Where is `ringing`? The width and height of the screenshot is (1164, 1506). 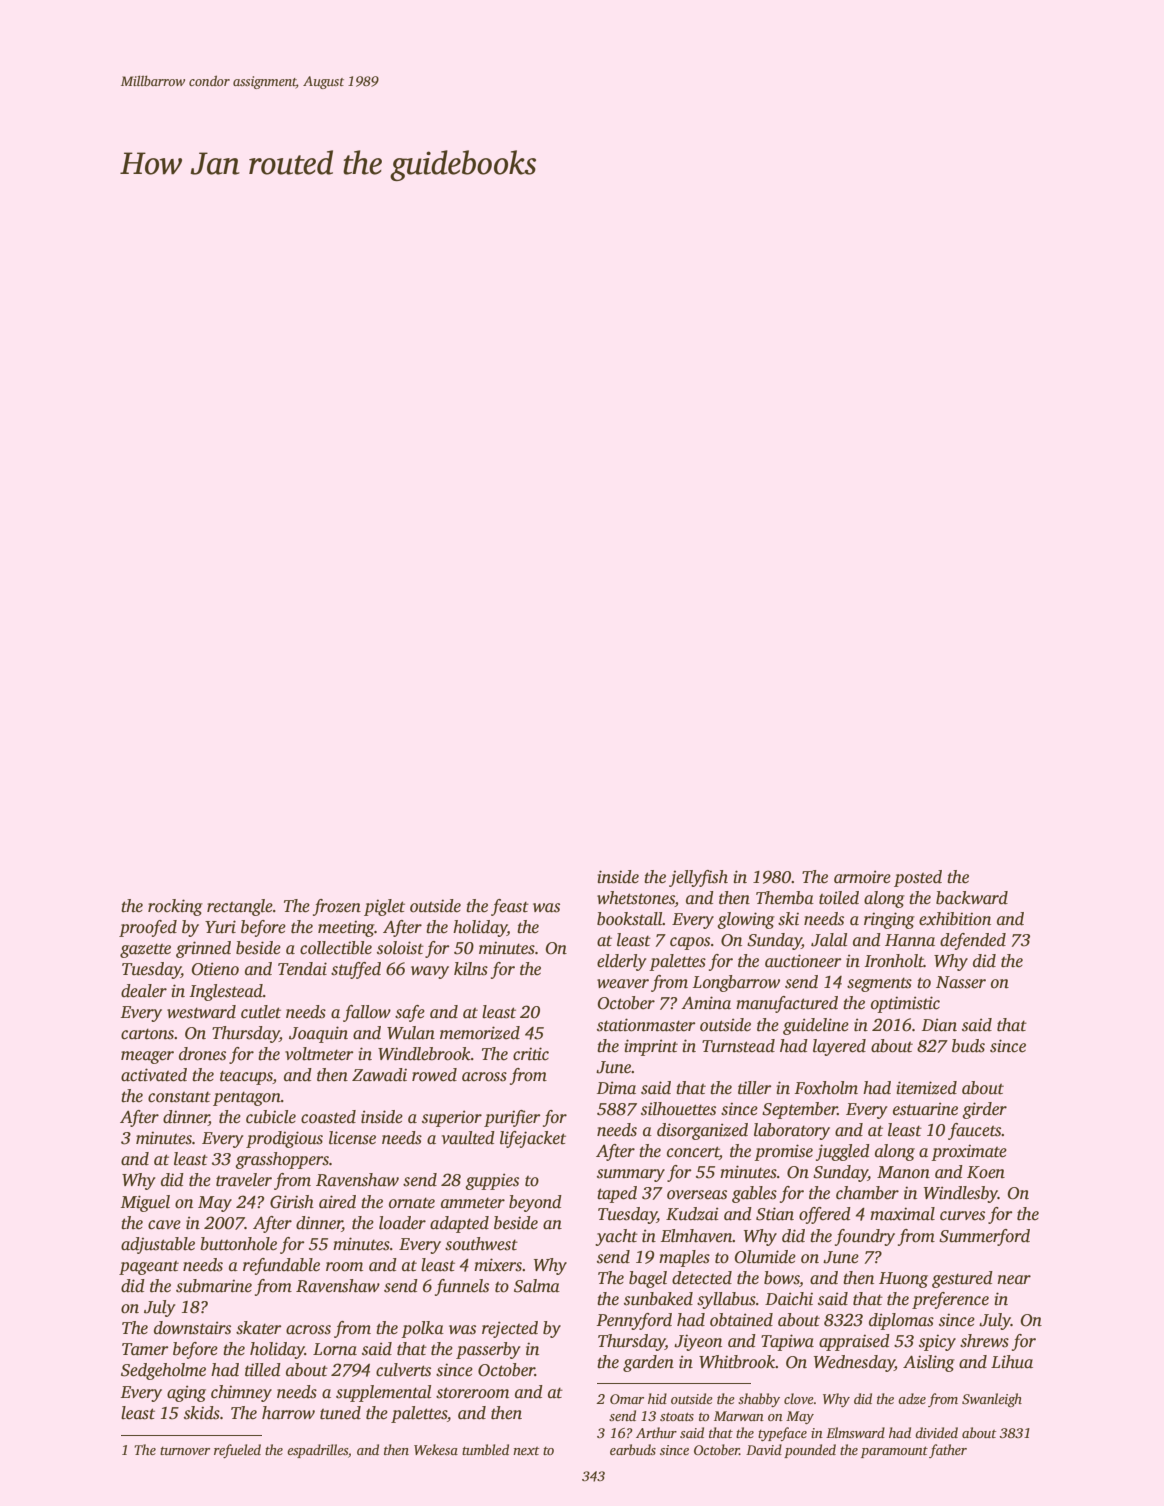
ringing is located at coordinates (889, 920).
